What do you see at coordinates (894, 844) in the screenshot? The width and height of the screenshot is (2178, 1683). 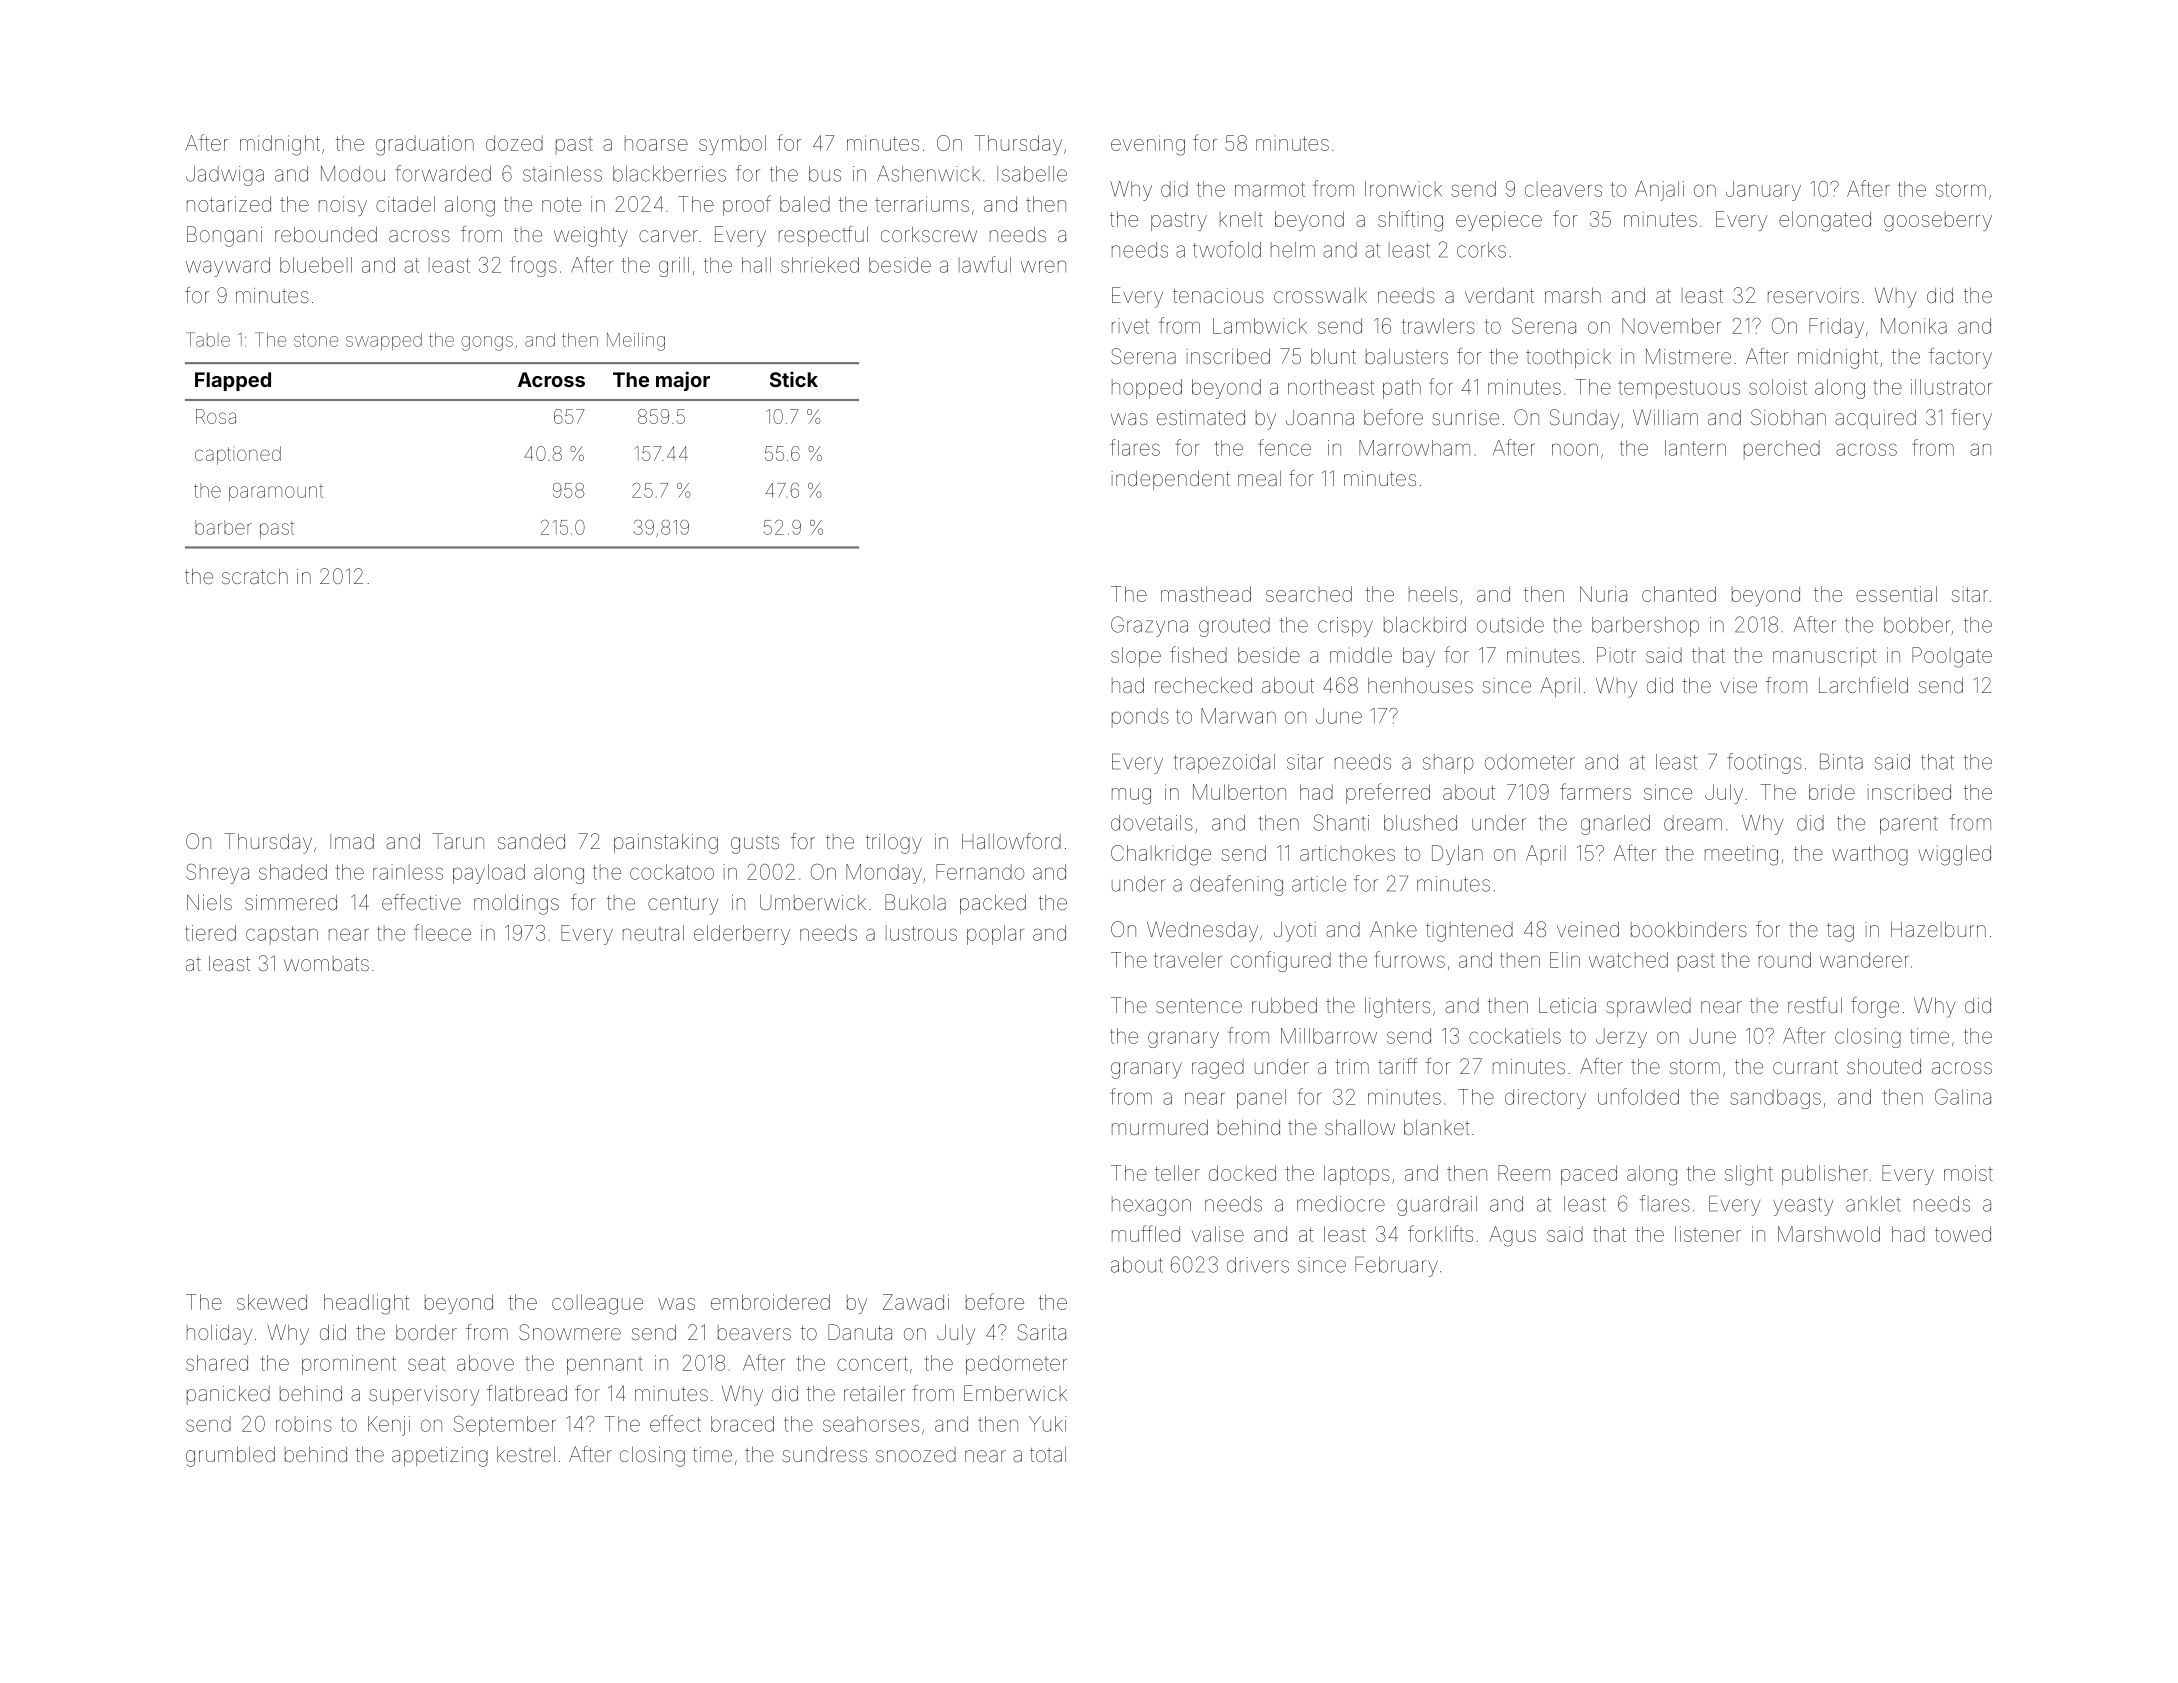 I see `trilogy` at bounding box center [894, 844].
